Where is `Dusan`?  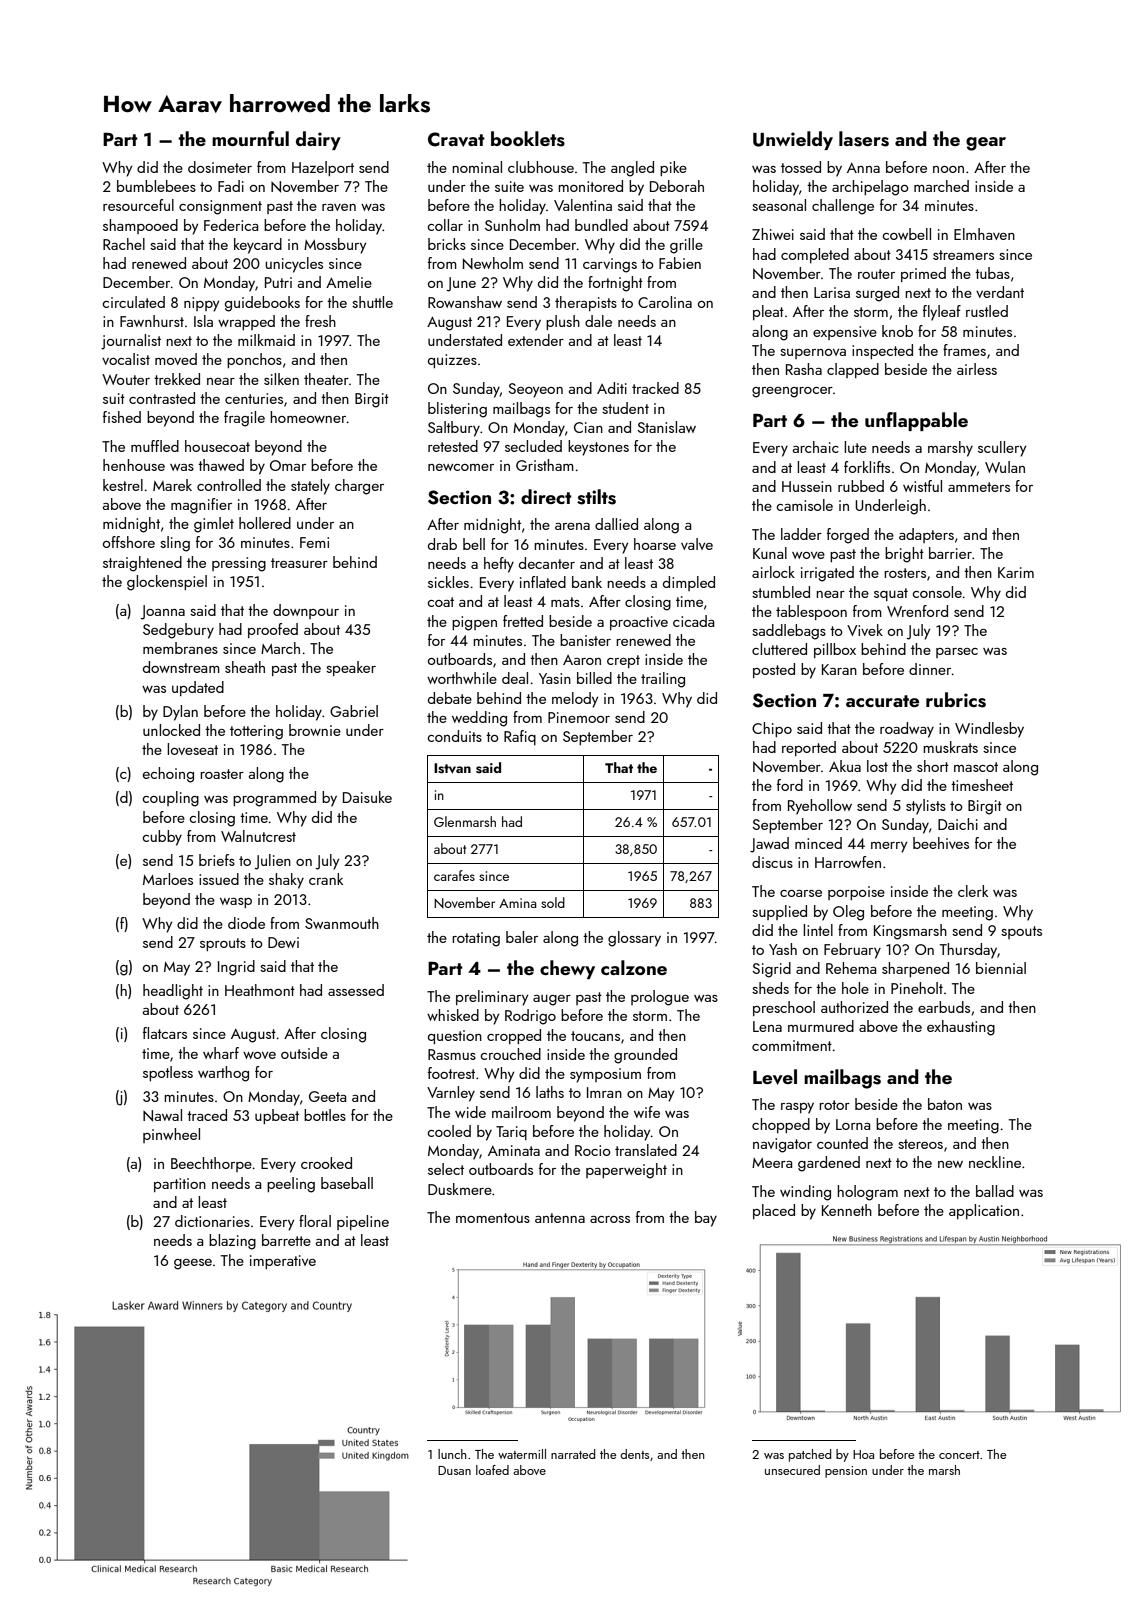 Dusan is located at coordinates (454, 1470).
